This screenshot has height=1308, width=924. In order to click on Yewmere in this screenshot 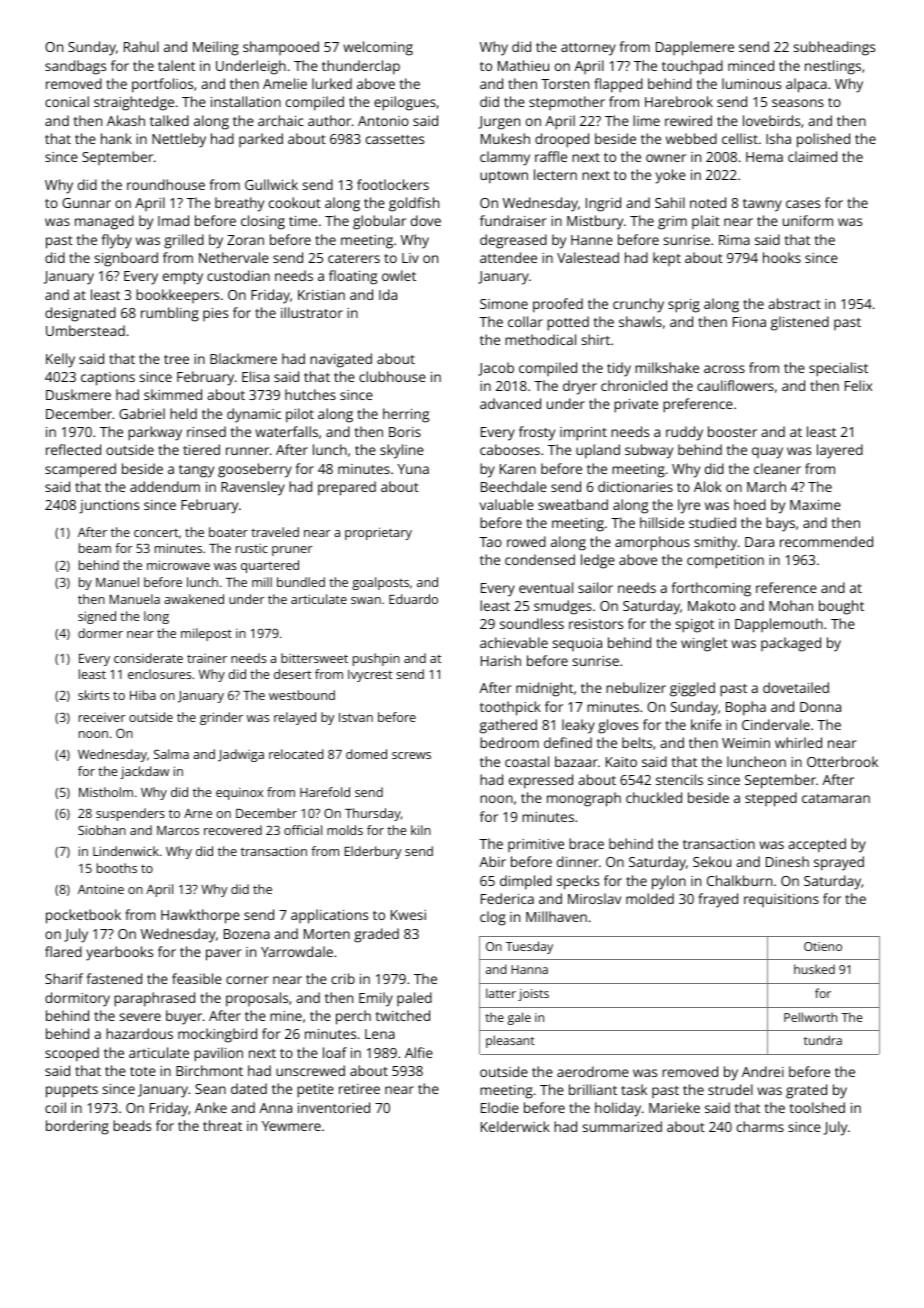, I will do `click(291, 1126)`.
